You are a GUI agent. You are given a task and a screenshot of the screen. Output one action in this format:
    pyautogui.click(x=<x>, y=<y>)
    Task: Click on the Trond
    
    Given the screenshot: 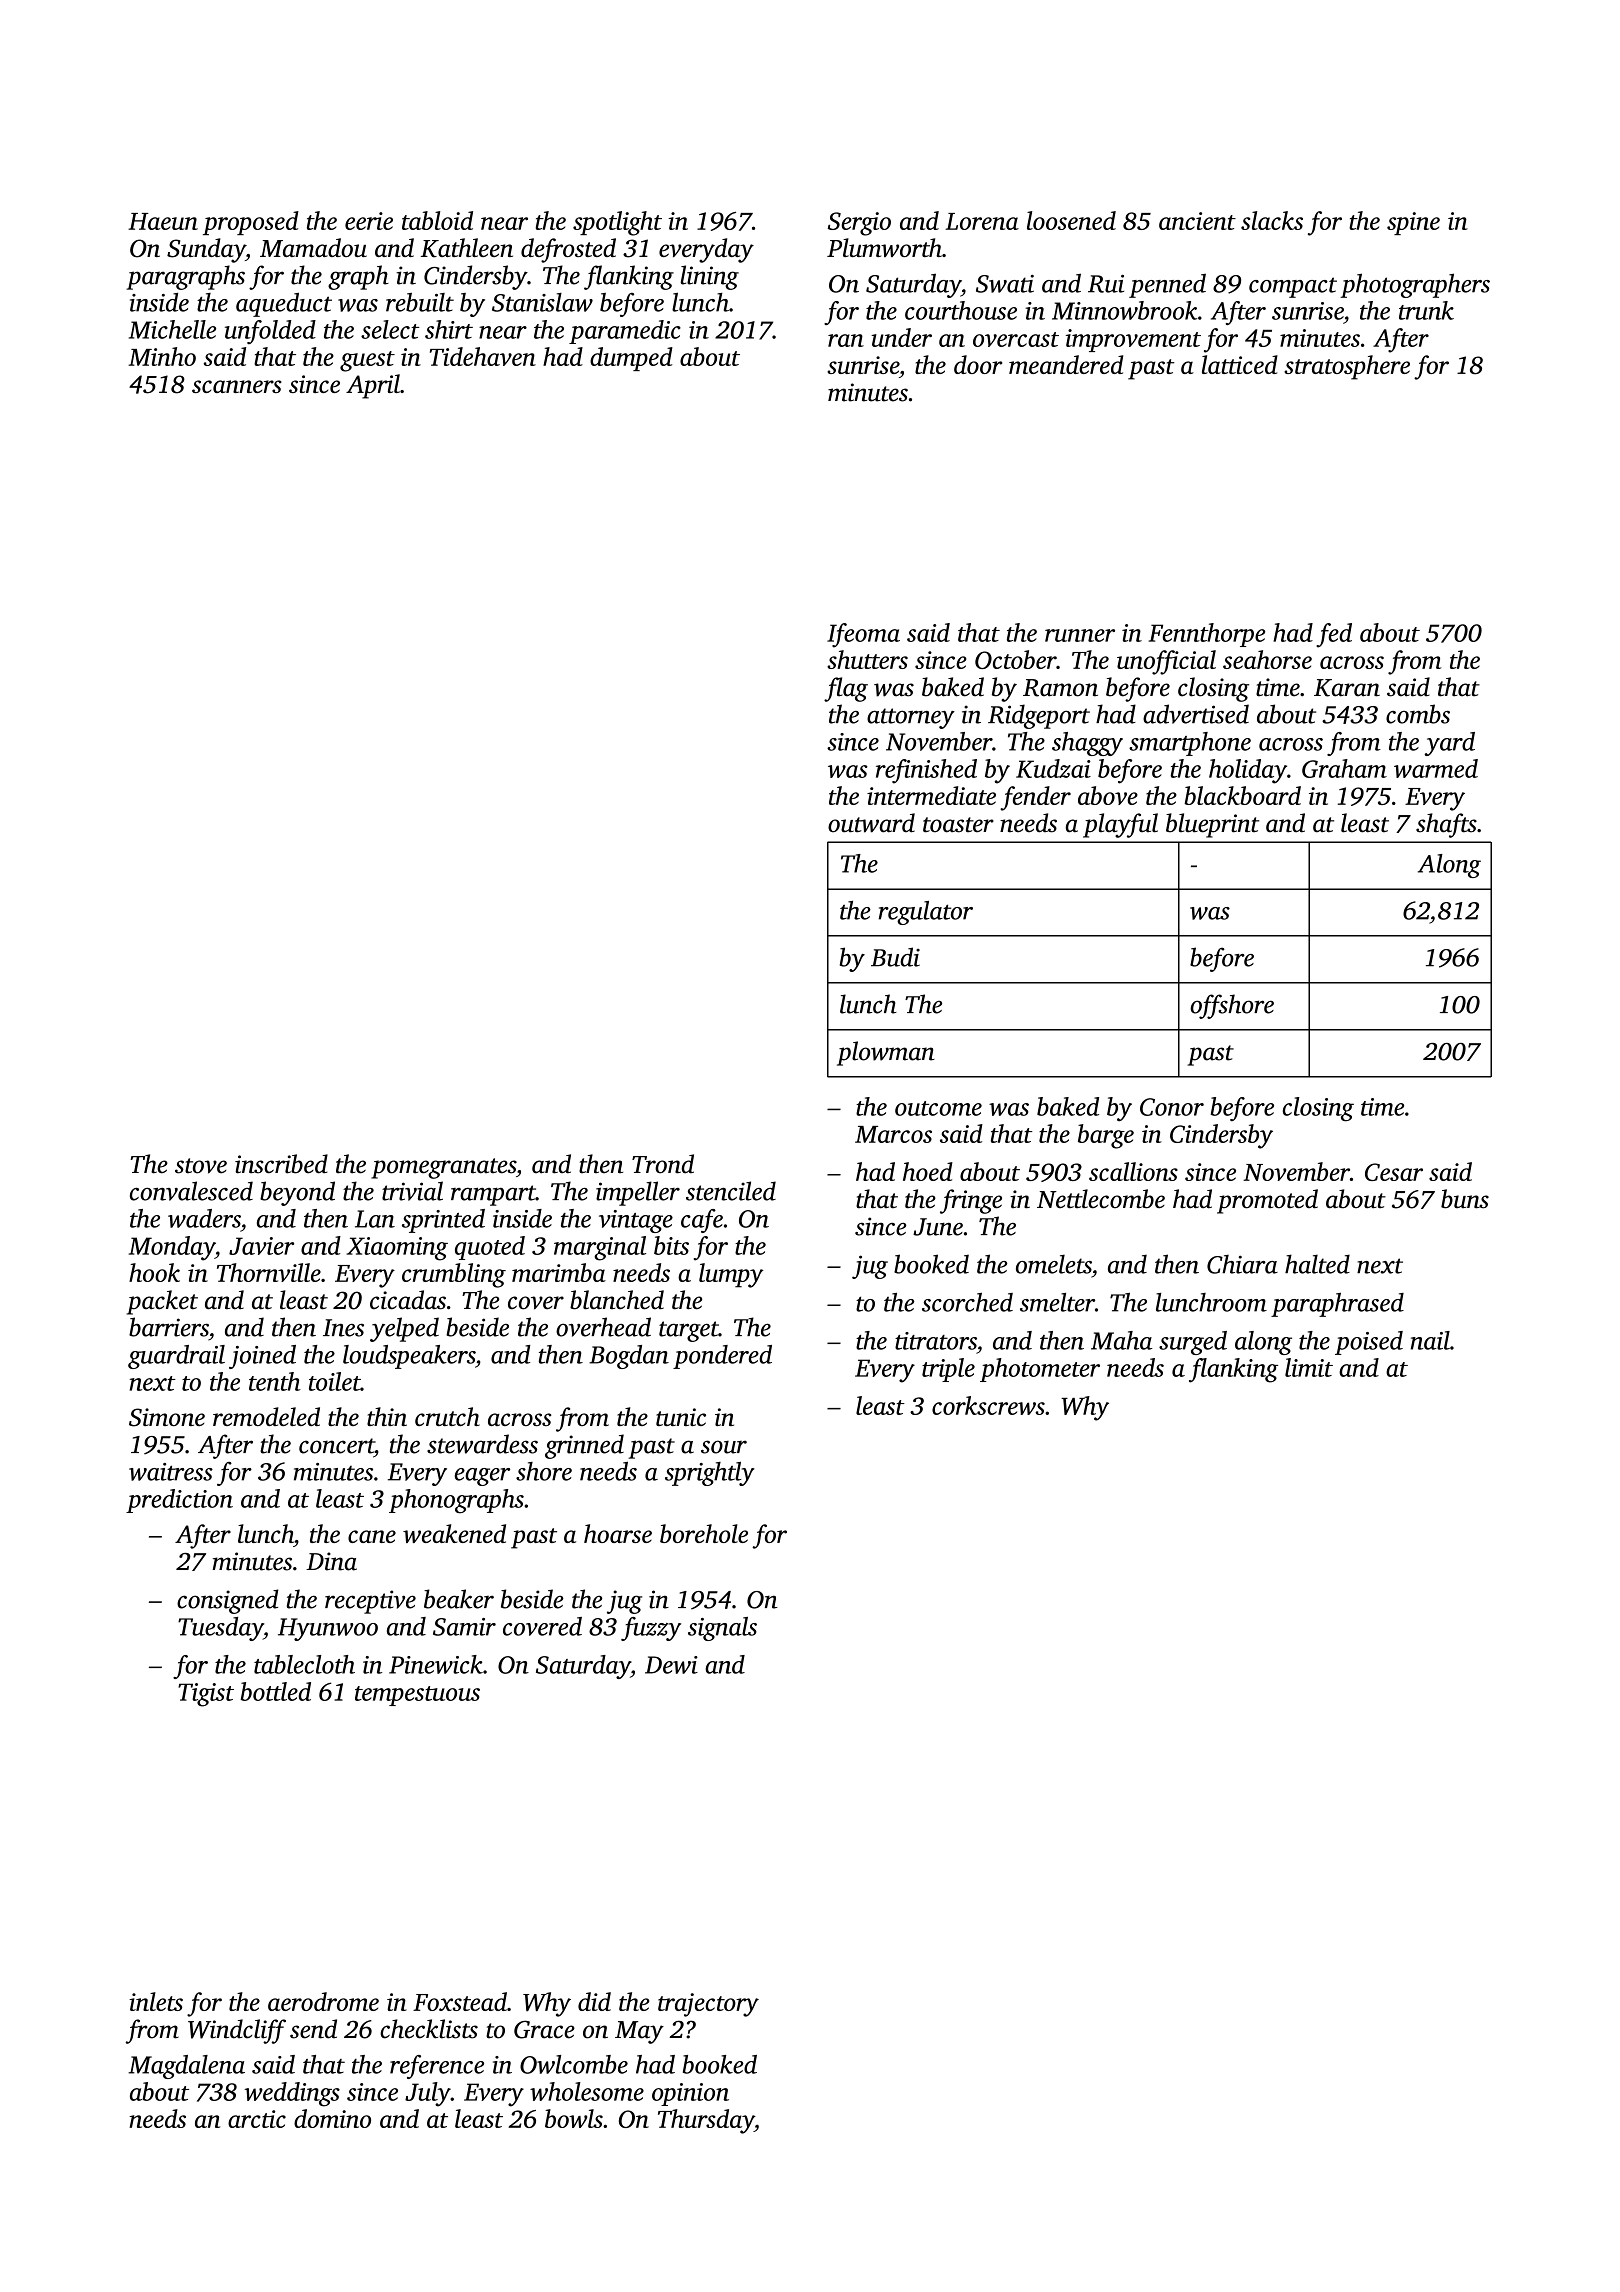 What is the action you would take?
    pyautogui.click(x=663, y=1164)
